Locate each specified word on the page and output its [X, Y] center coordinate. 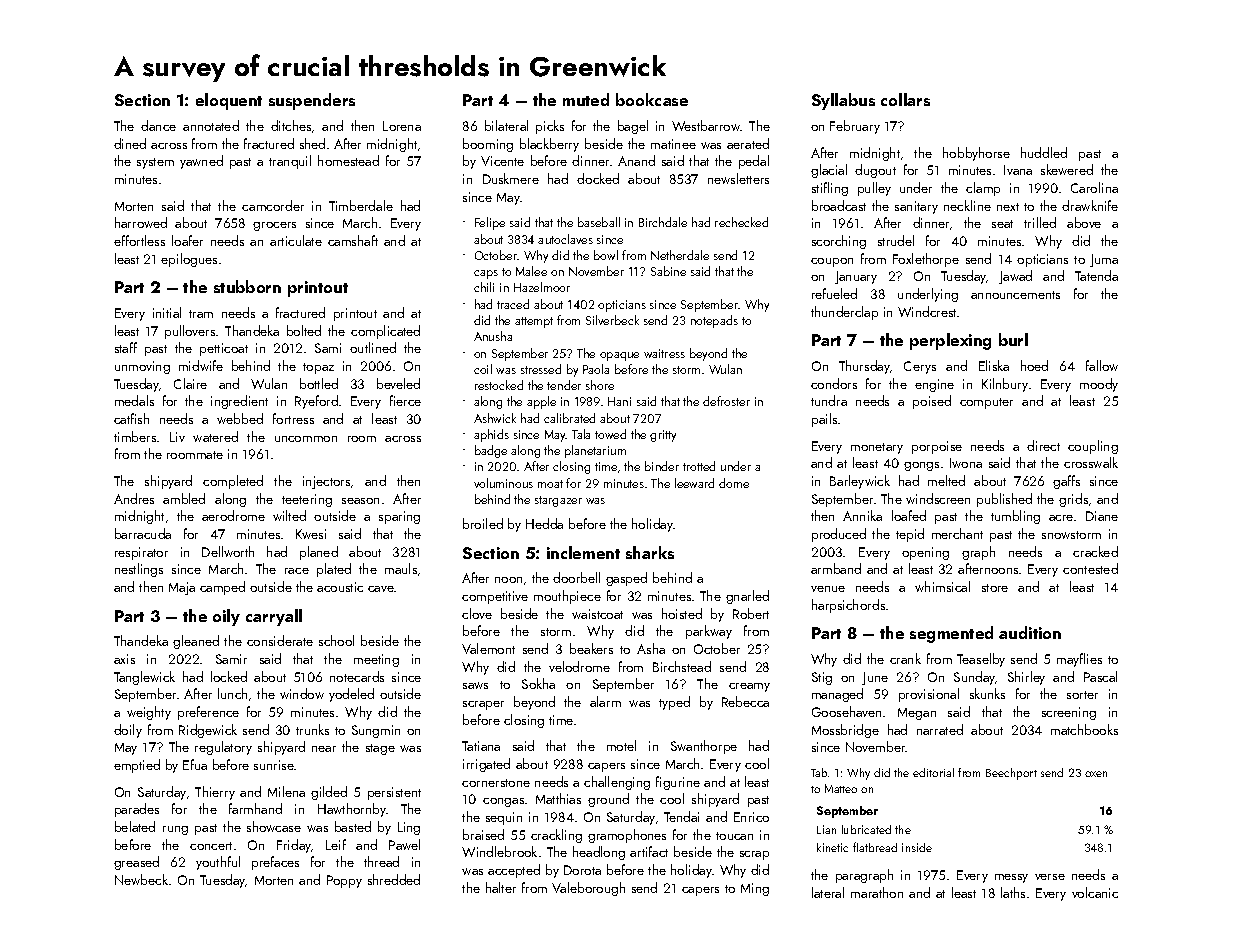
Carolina [1094, 187]
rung [175, 830]
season [360, 501]
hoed [1034, 365]
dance [158, 125]
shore [600, 385]
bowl [606, 255]
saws [475, 685]
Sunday [975, 678]
